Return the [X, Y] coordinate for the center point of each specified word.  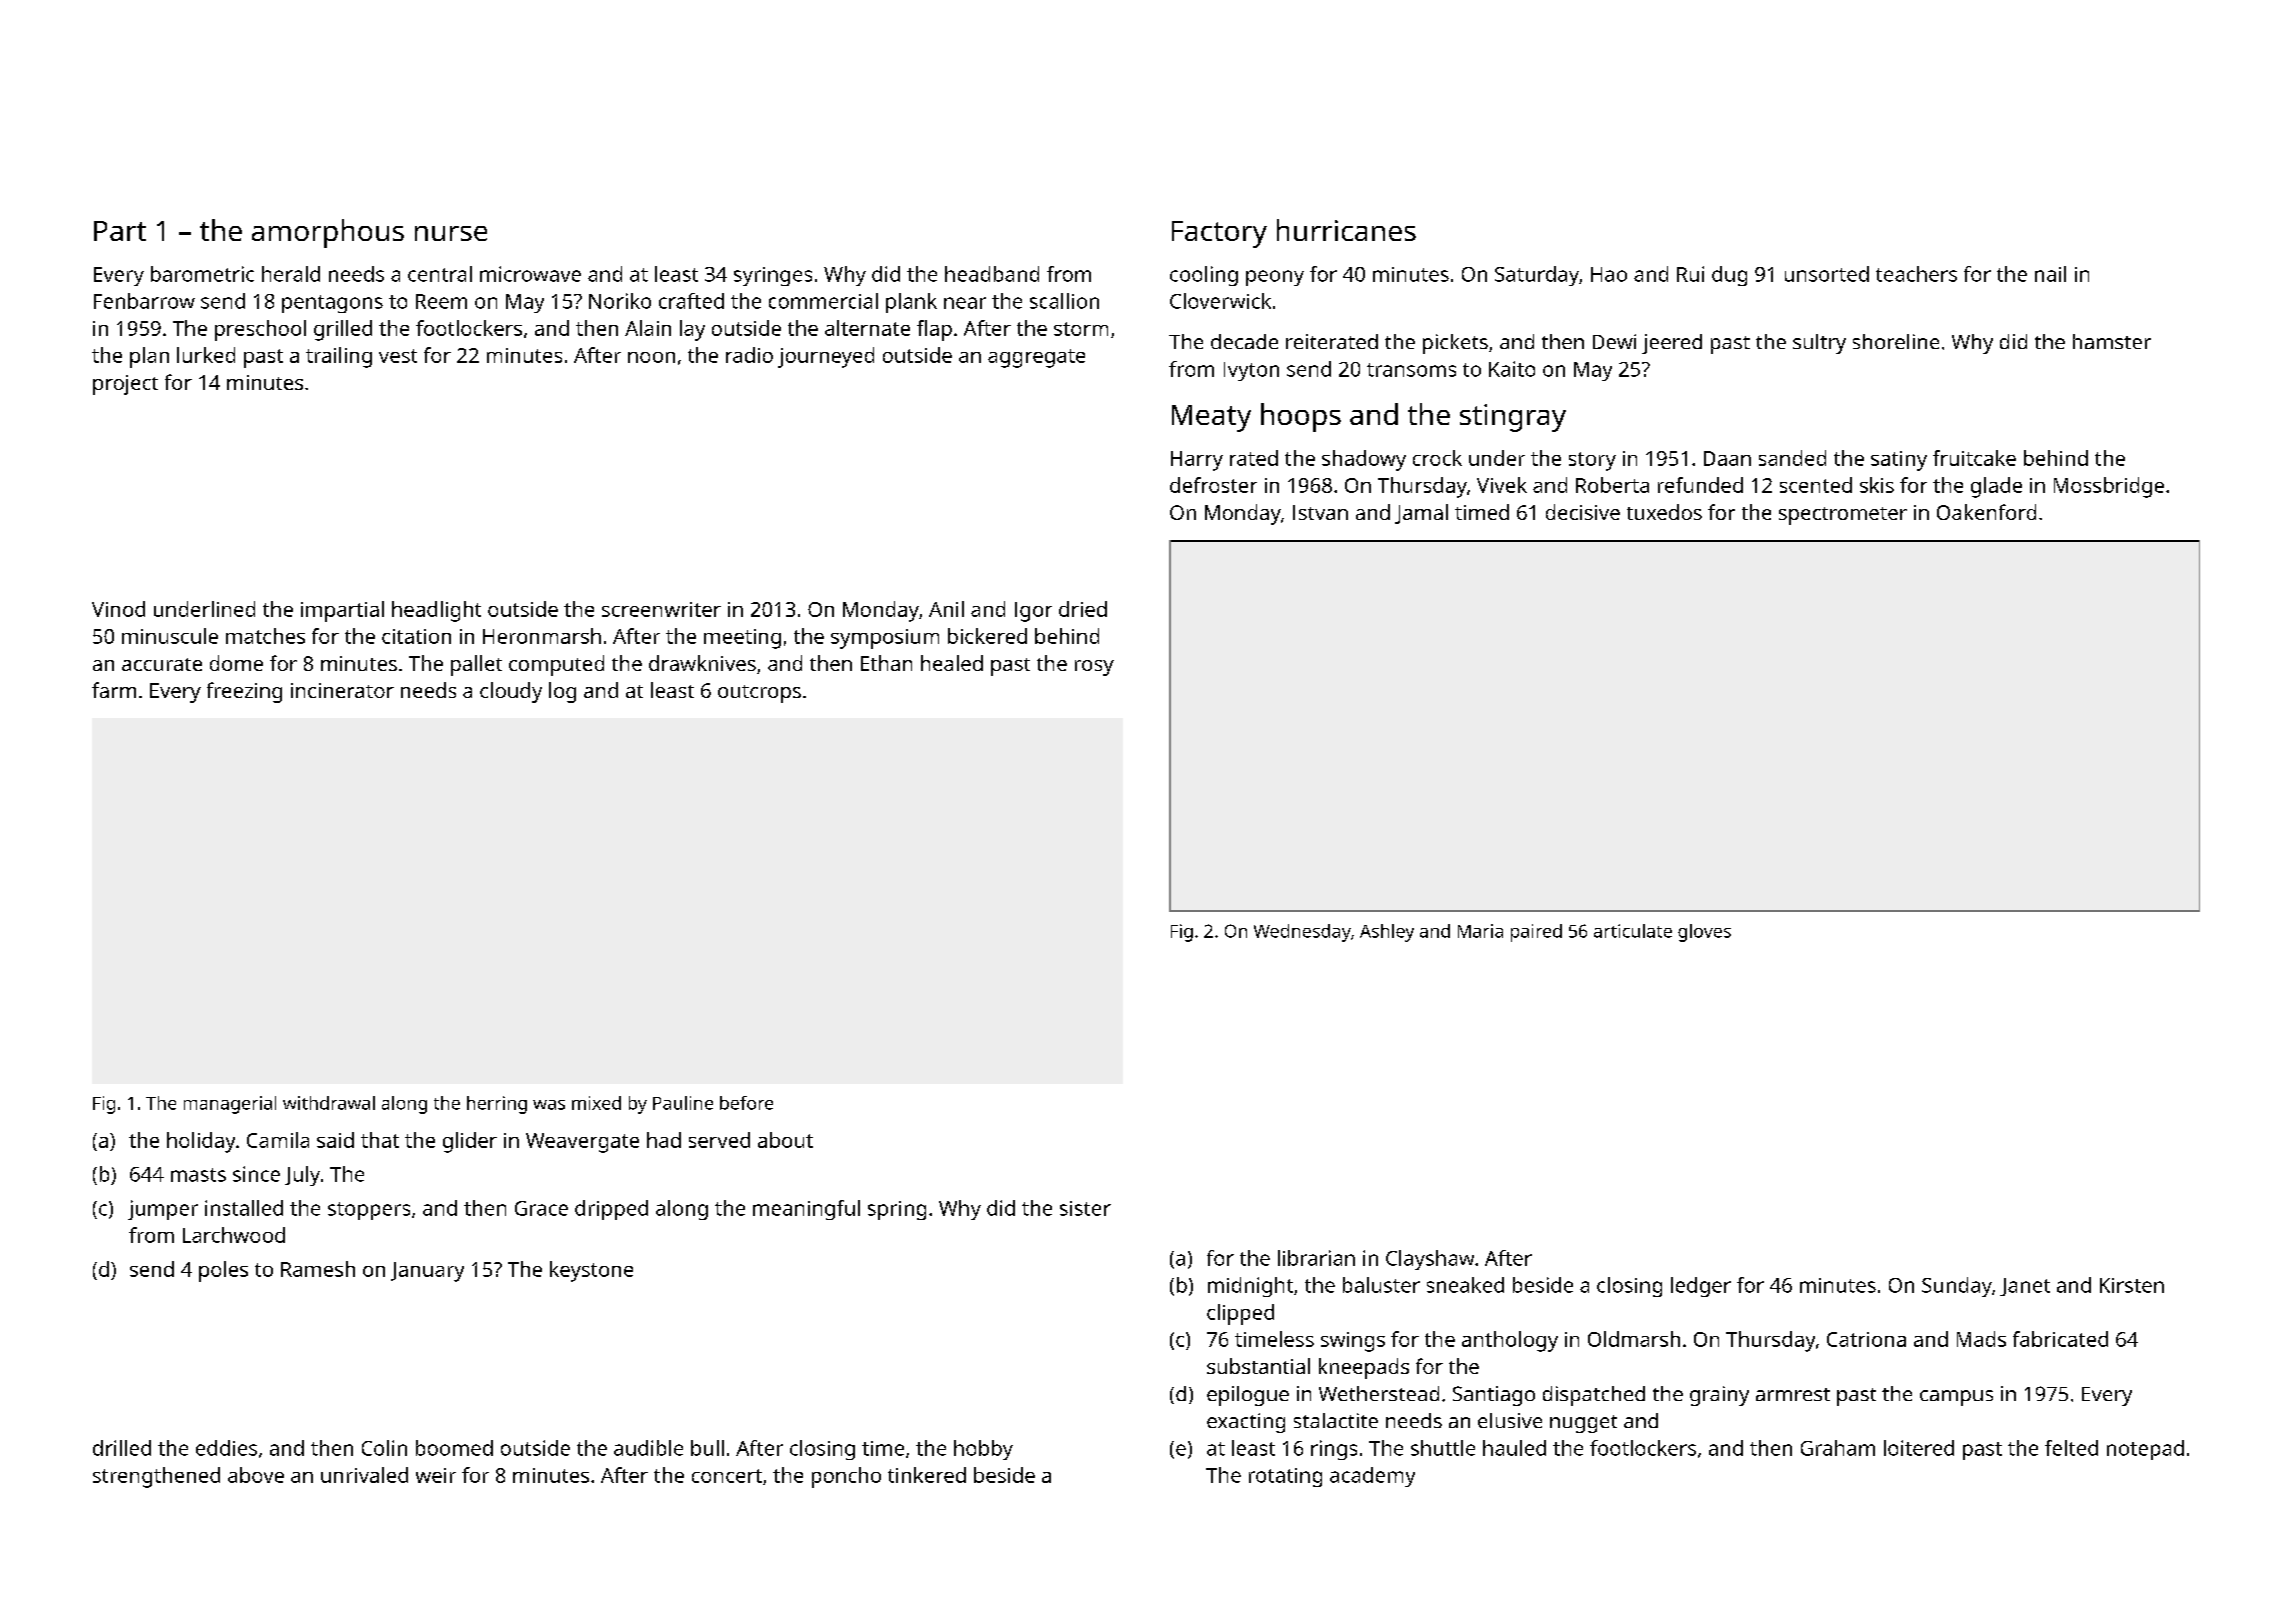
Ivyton [1251, 371]
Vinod [118, 609]
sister [1085, 1208]
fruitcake [1974, 458]
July [302, 1176]
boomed [454, 1448]
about [785, 1140]
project [125, 385]
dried [1083, 609]
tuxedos [1664, 512]
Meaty [1211, 418]
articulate [1633, 931]
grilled [343, 330]
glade [1996, 487]
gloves [1704, 933]
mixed [596, 1103]
